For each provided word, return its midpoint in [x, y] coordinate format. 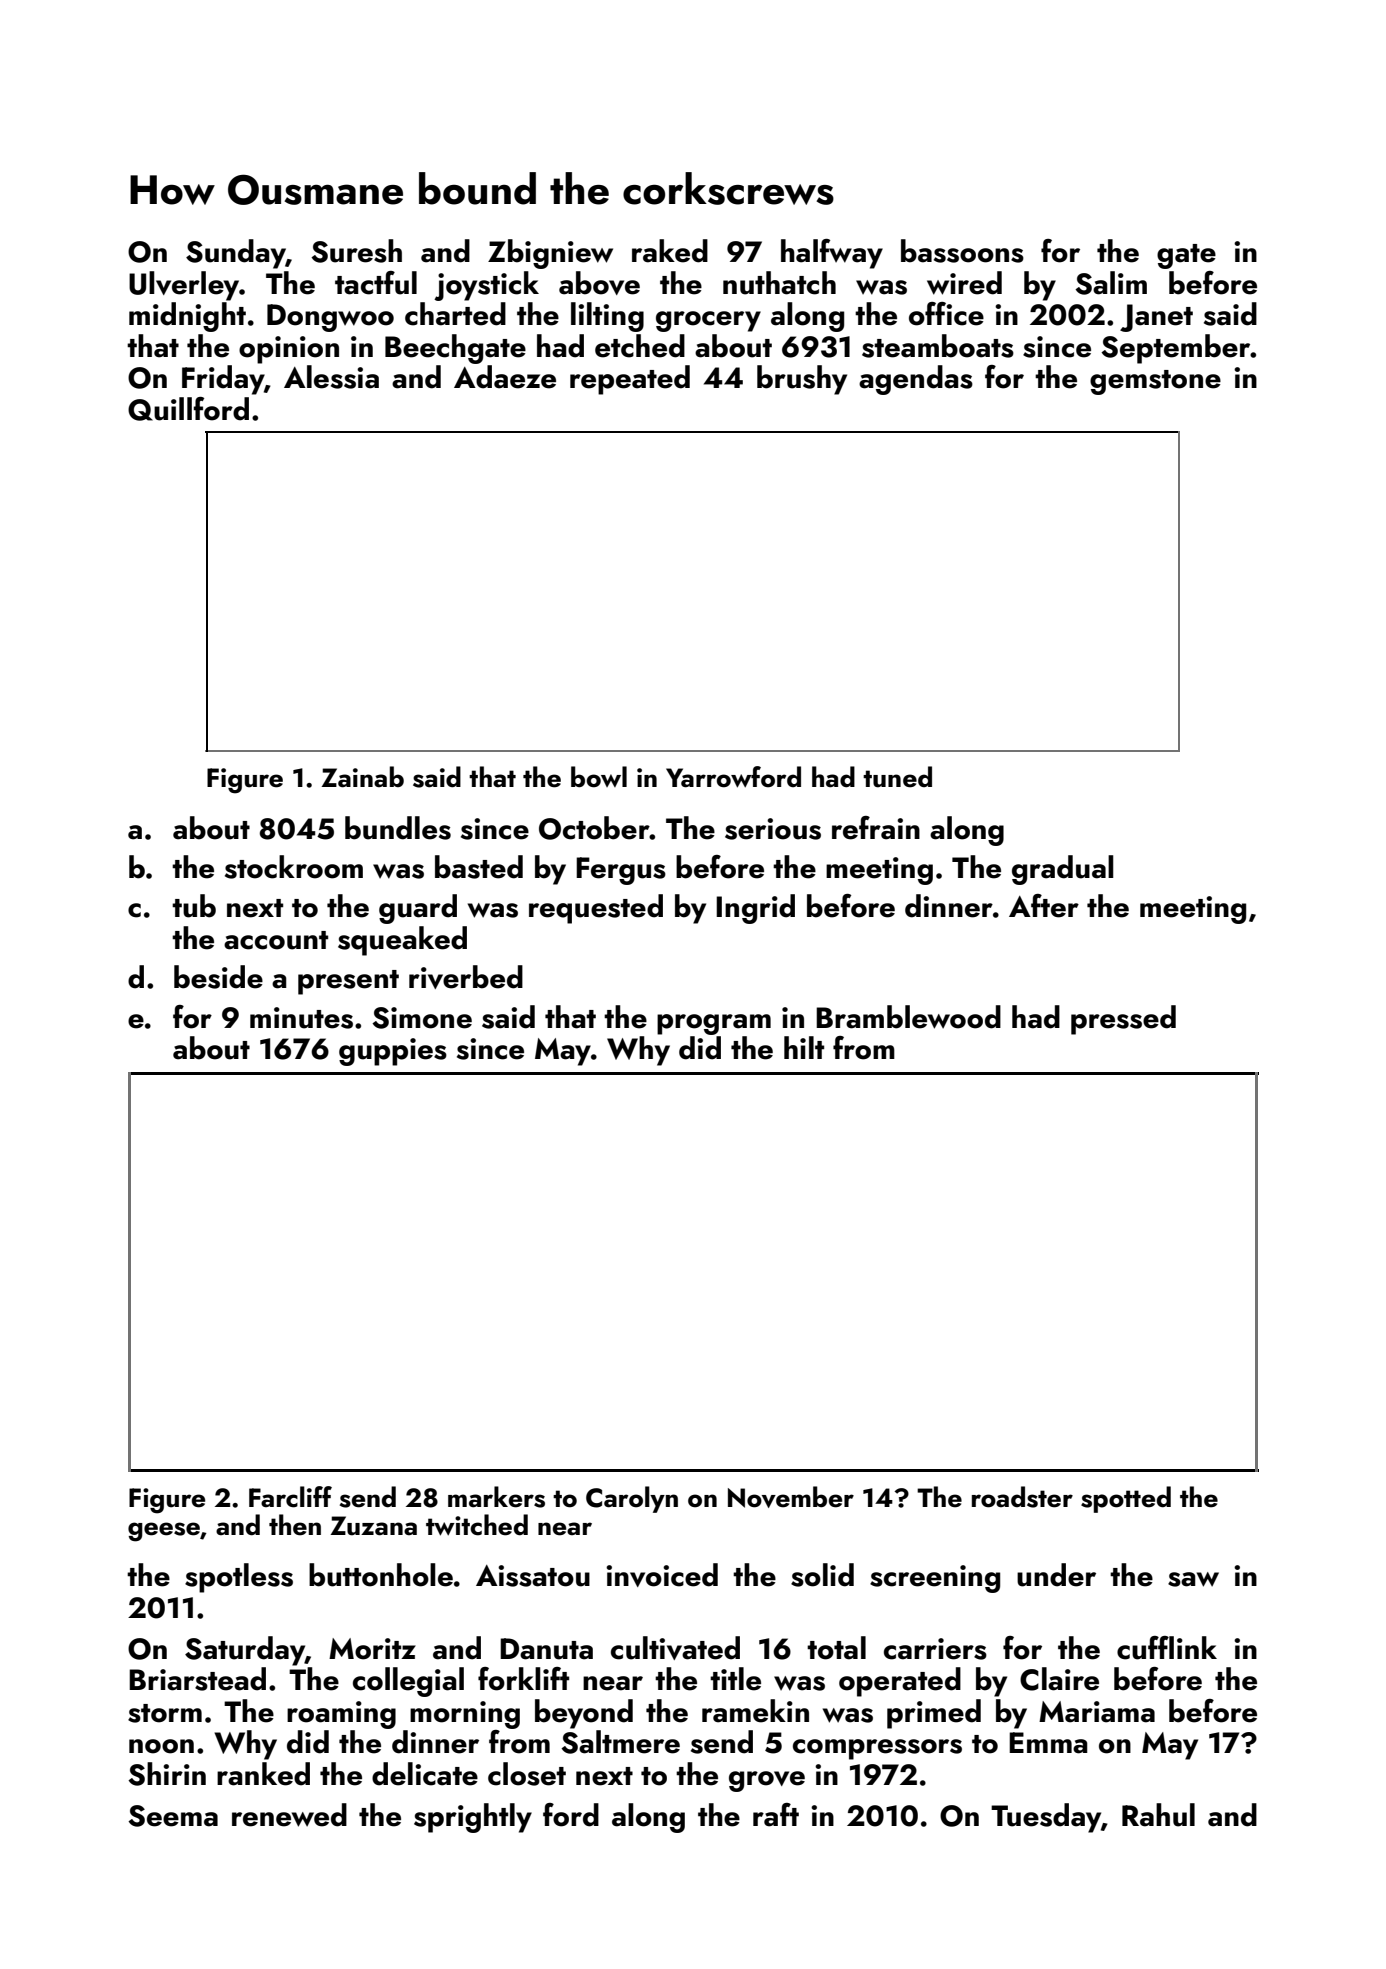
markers [496, 1497]
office [946, 314]
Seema [173, 1816]
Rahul [1158, 1815]
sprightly [473, 1818]
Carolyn [632, 1499]
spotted [1126, 1499]
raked [670, 251]
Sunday [236, 254]
